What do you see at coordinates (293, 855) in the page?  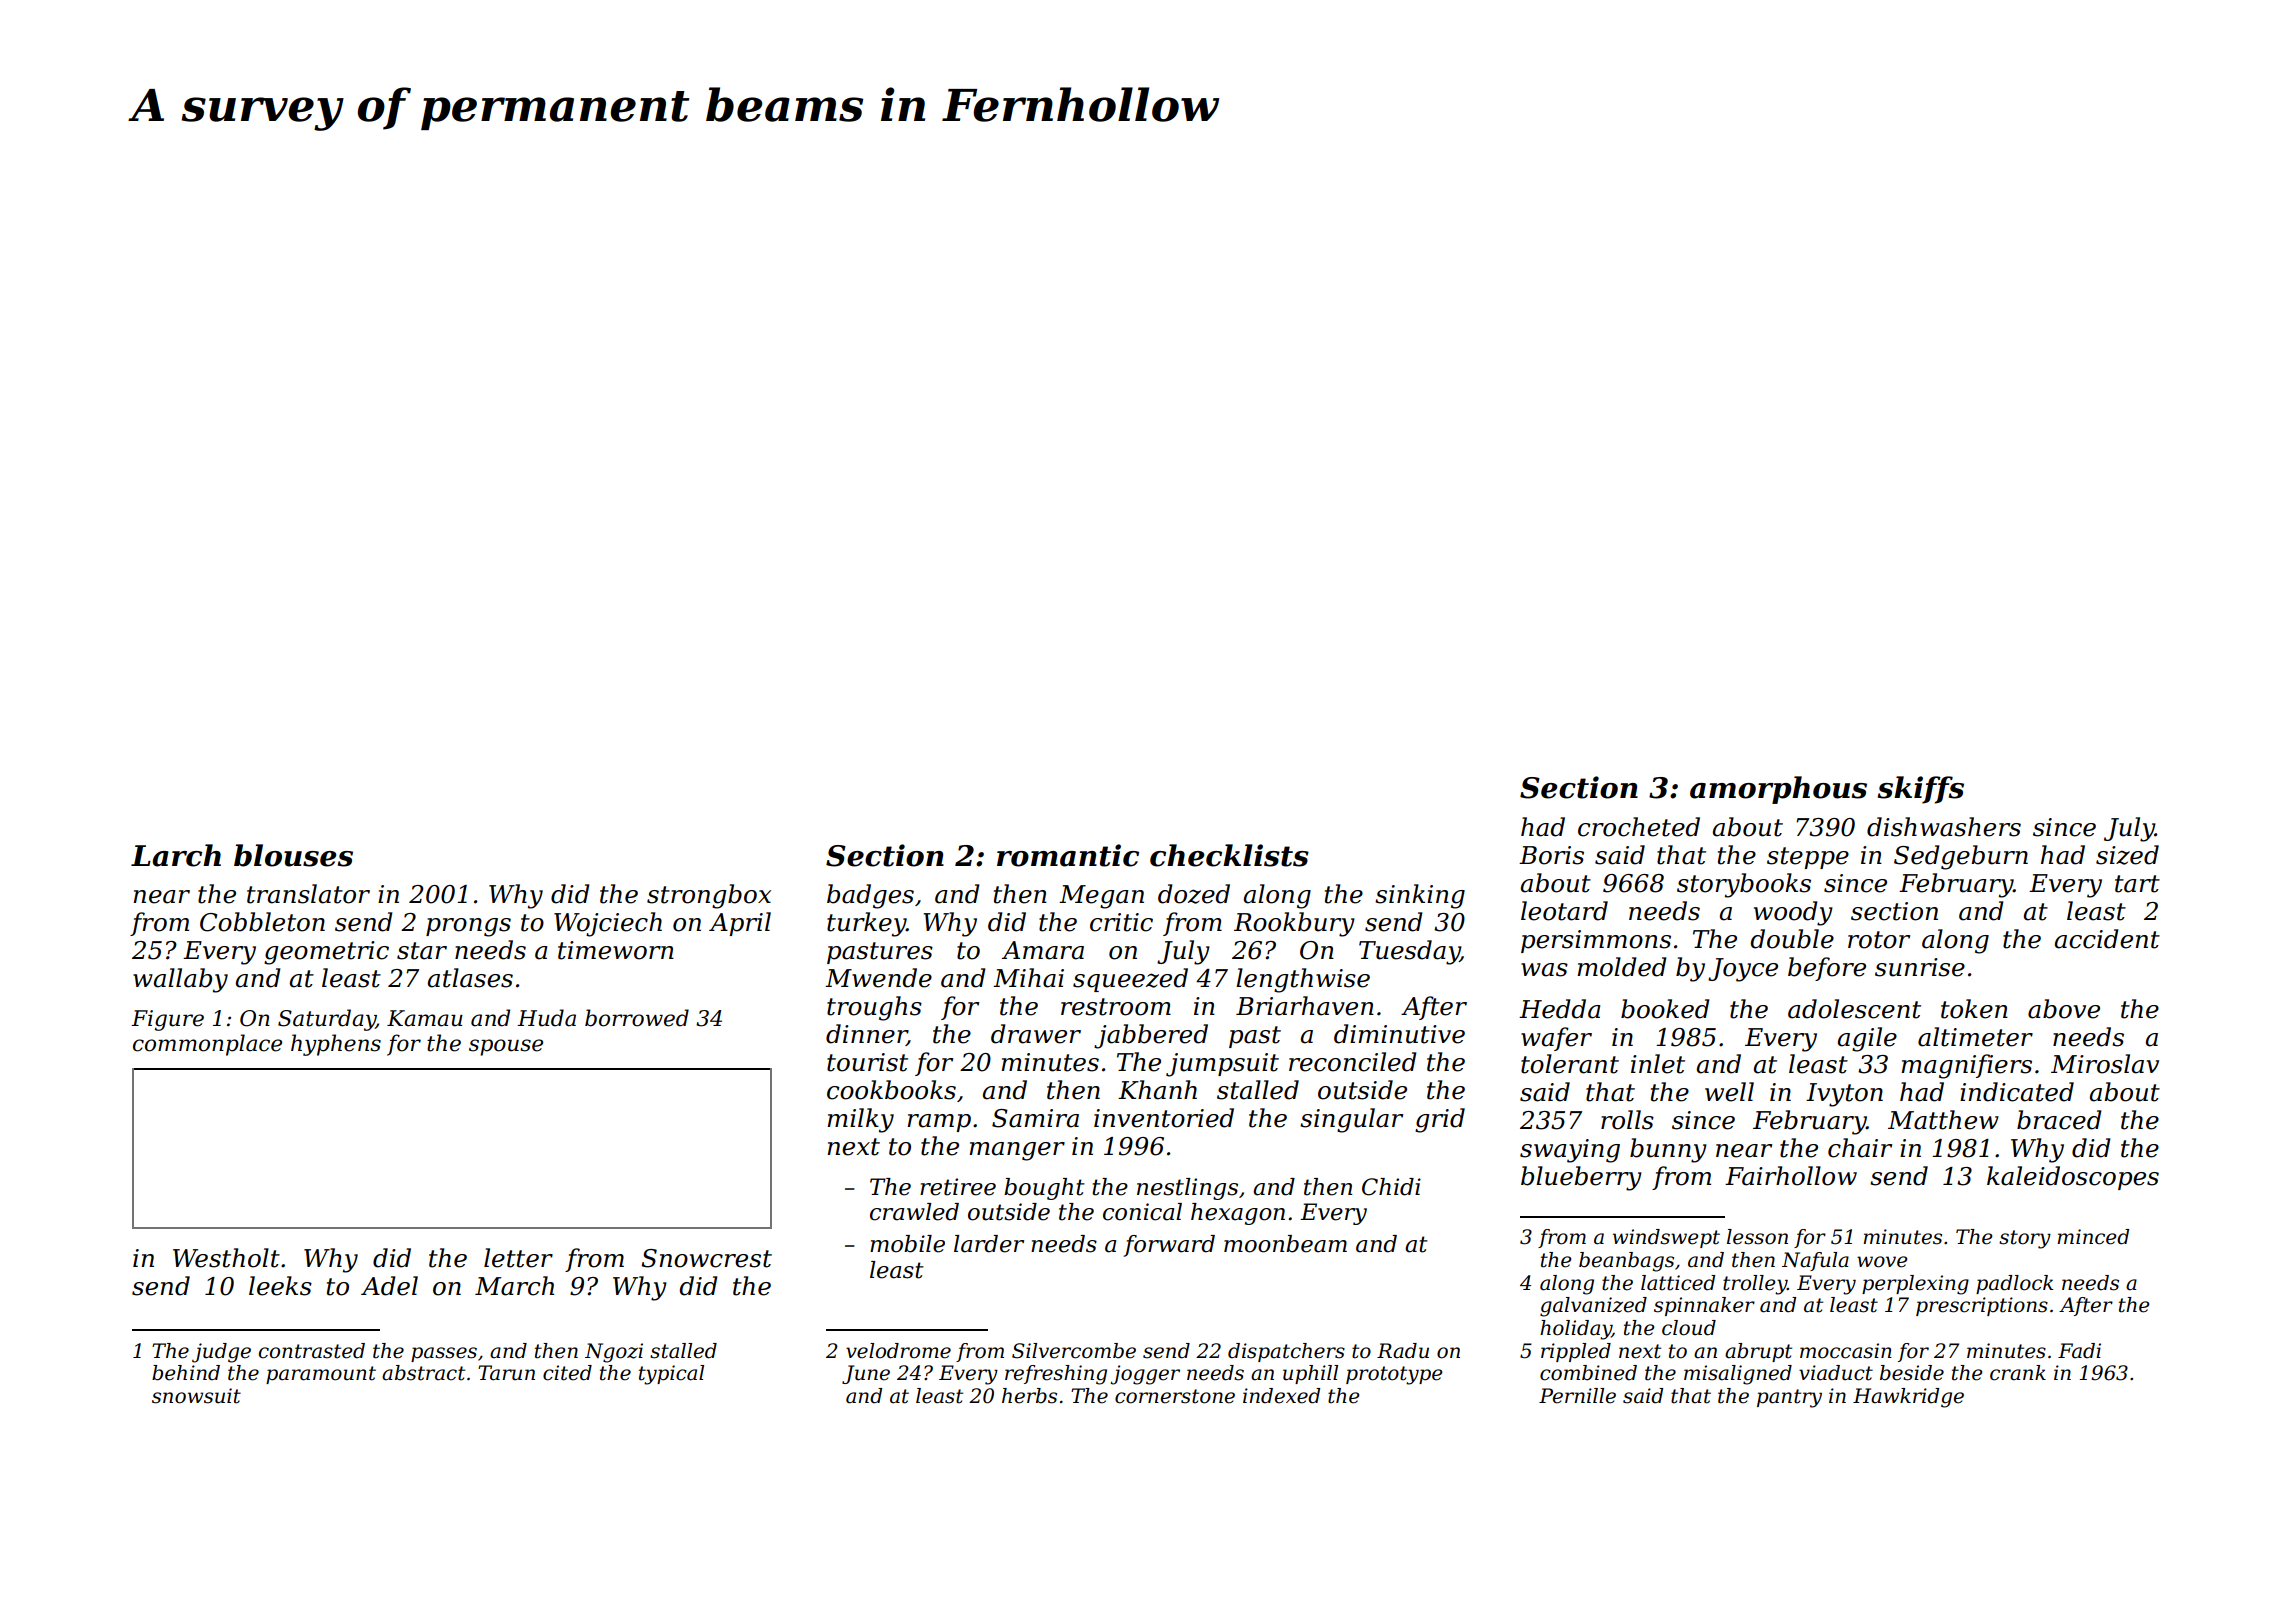 I see `blouses` at bounding box center [293, 855].
